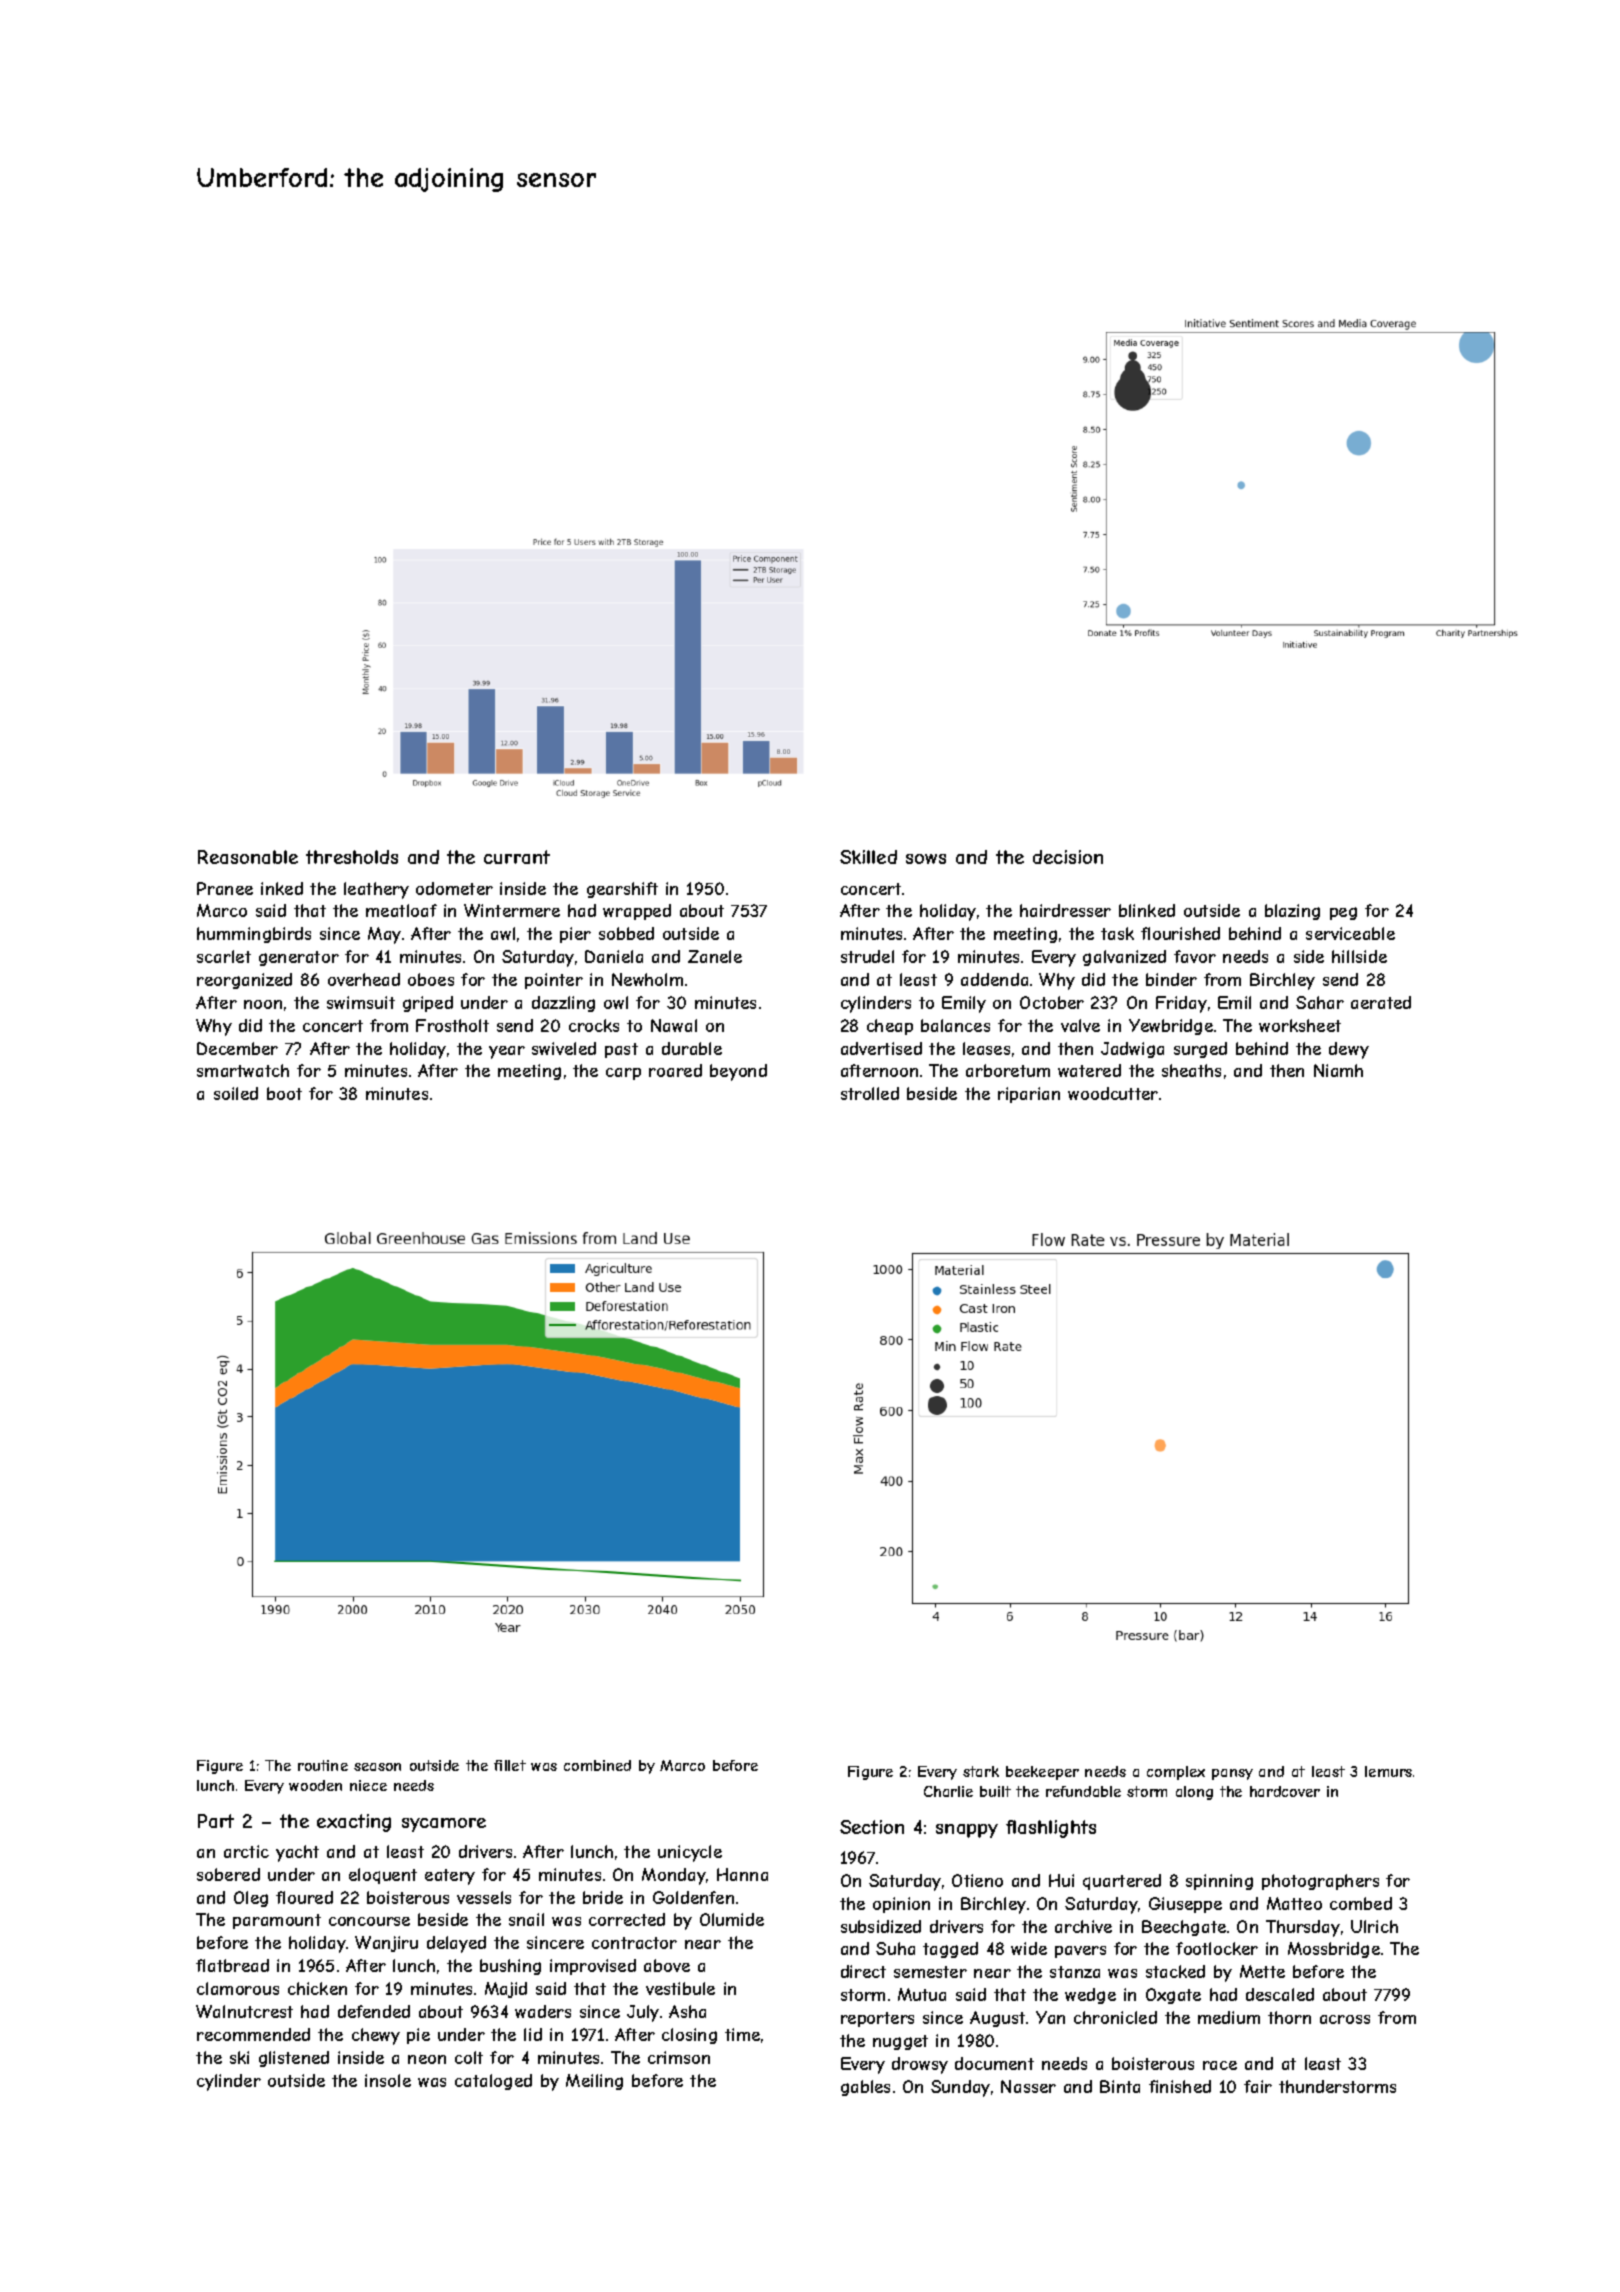 Image resolution: width=1620 pixels, height=2292 pixels. Describe the element at coordinates (877, 2019) in the image. I see `reporters` at that location.
